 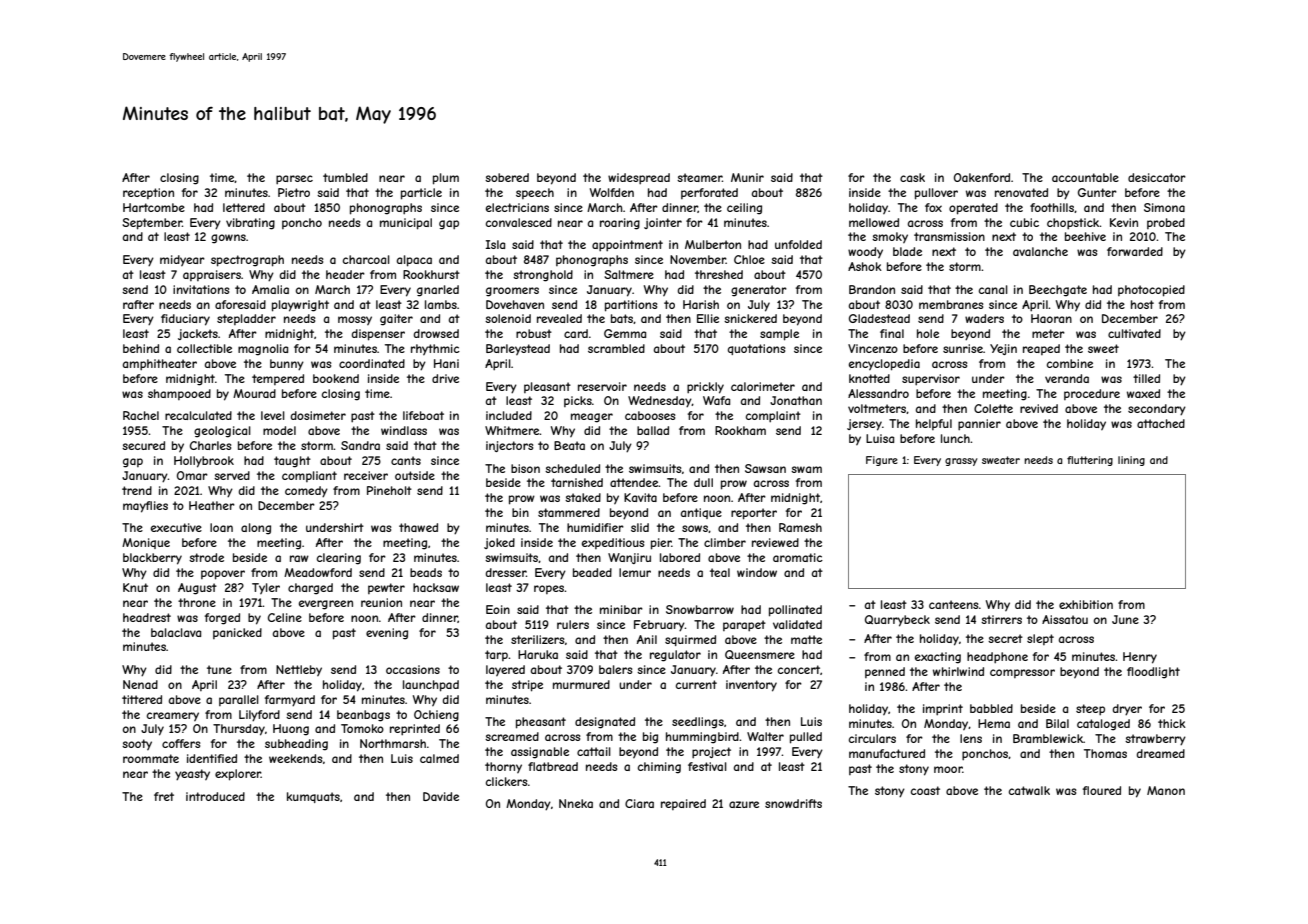 What do you see at coordinates (1157, 177) in the page?
I see `desiccator` at bounding box center [1157, 177].
